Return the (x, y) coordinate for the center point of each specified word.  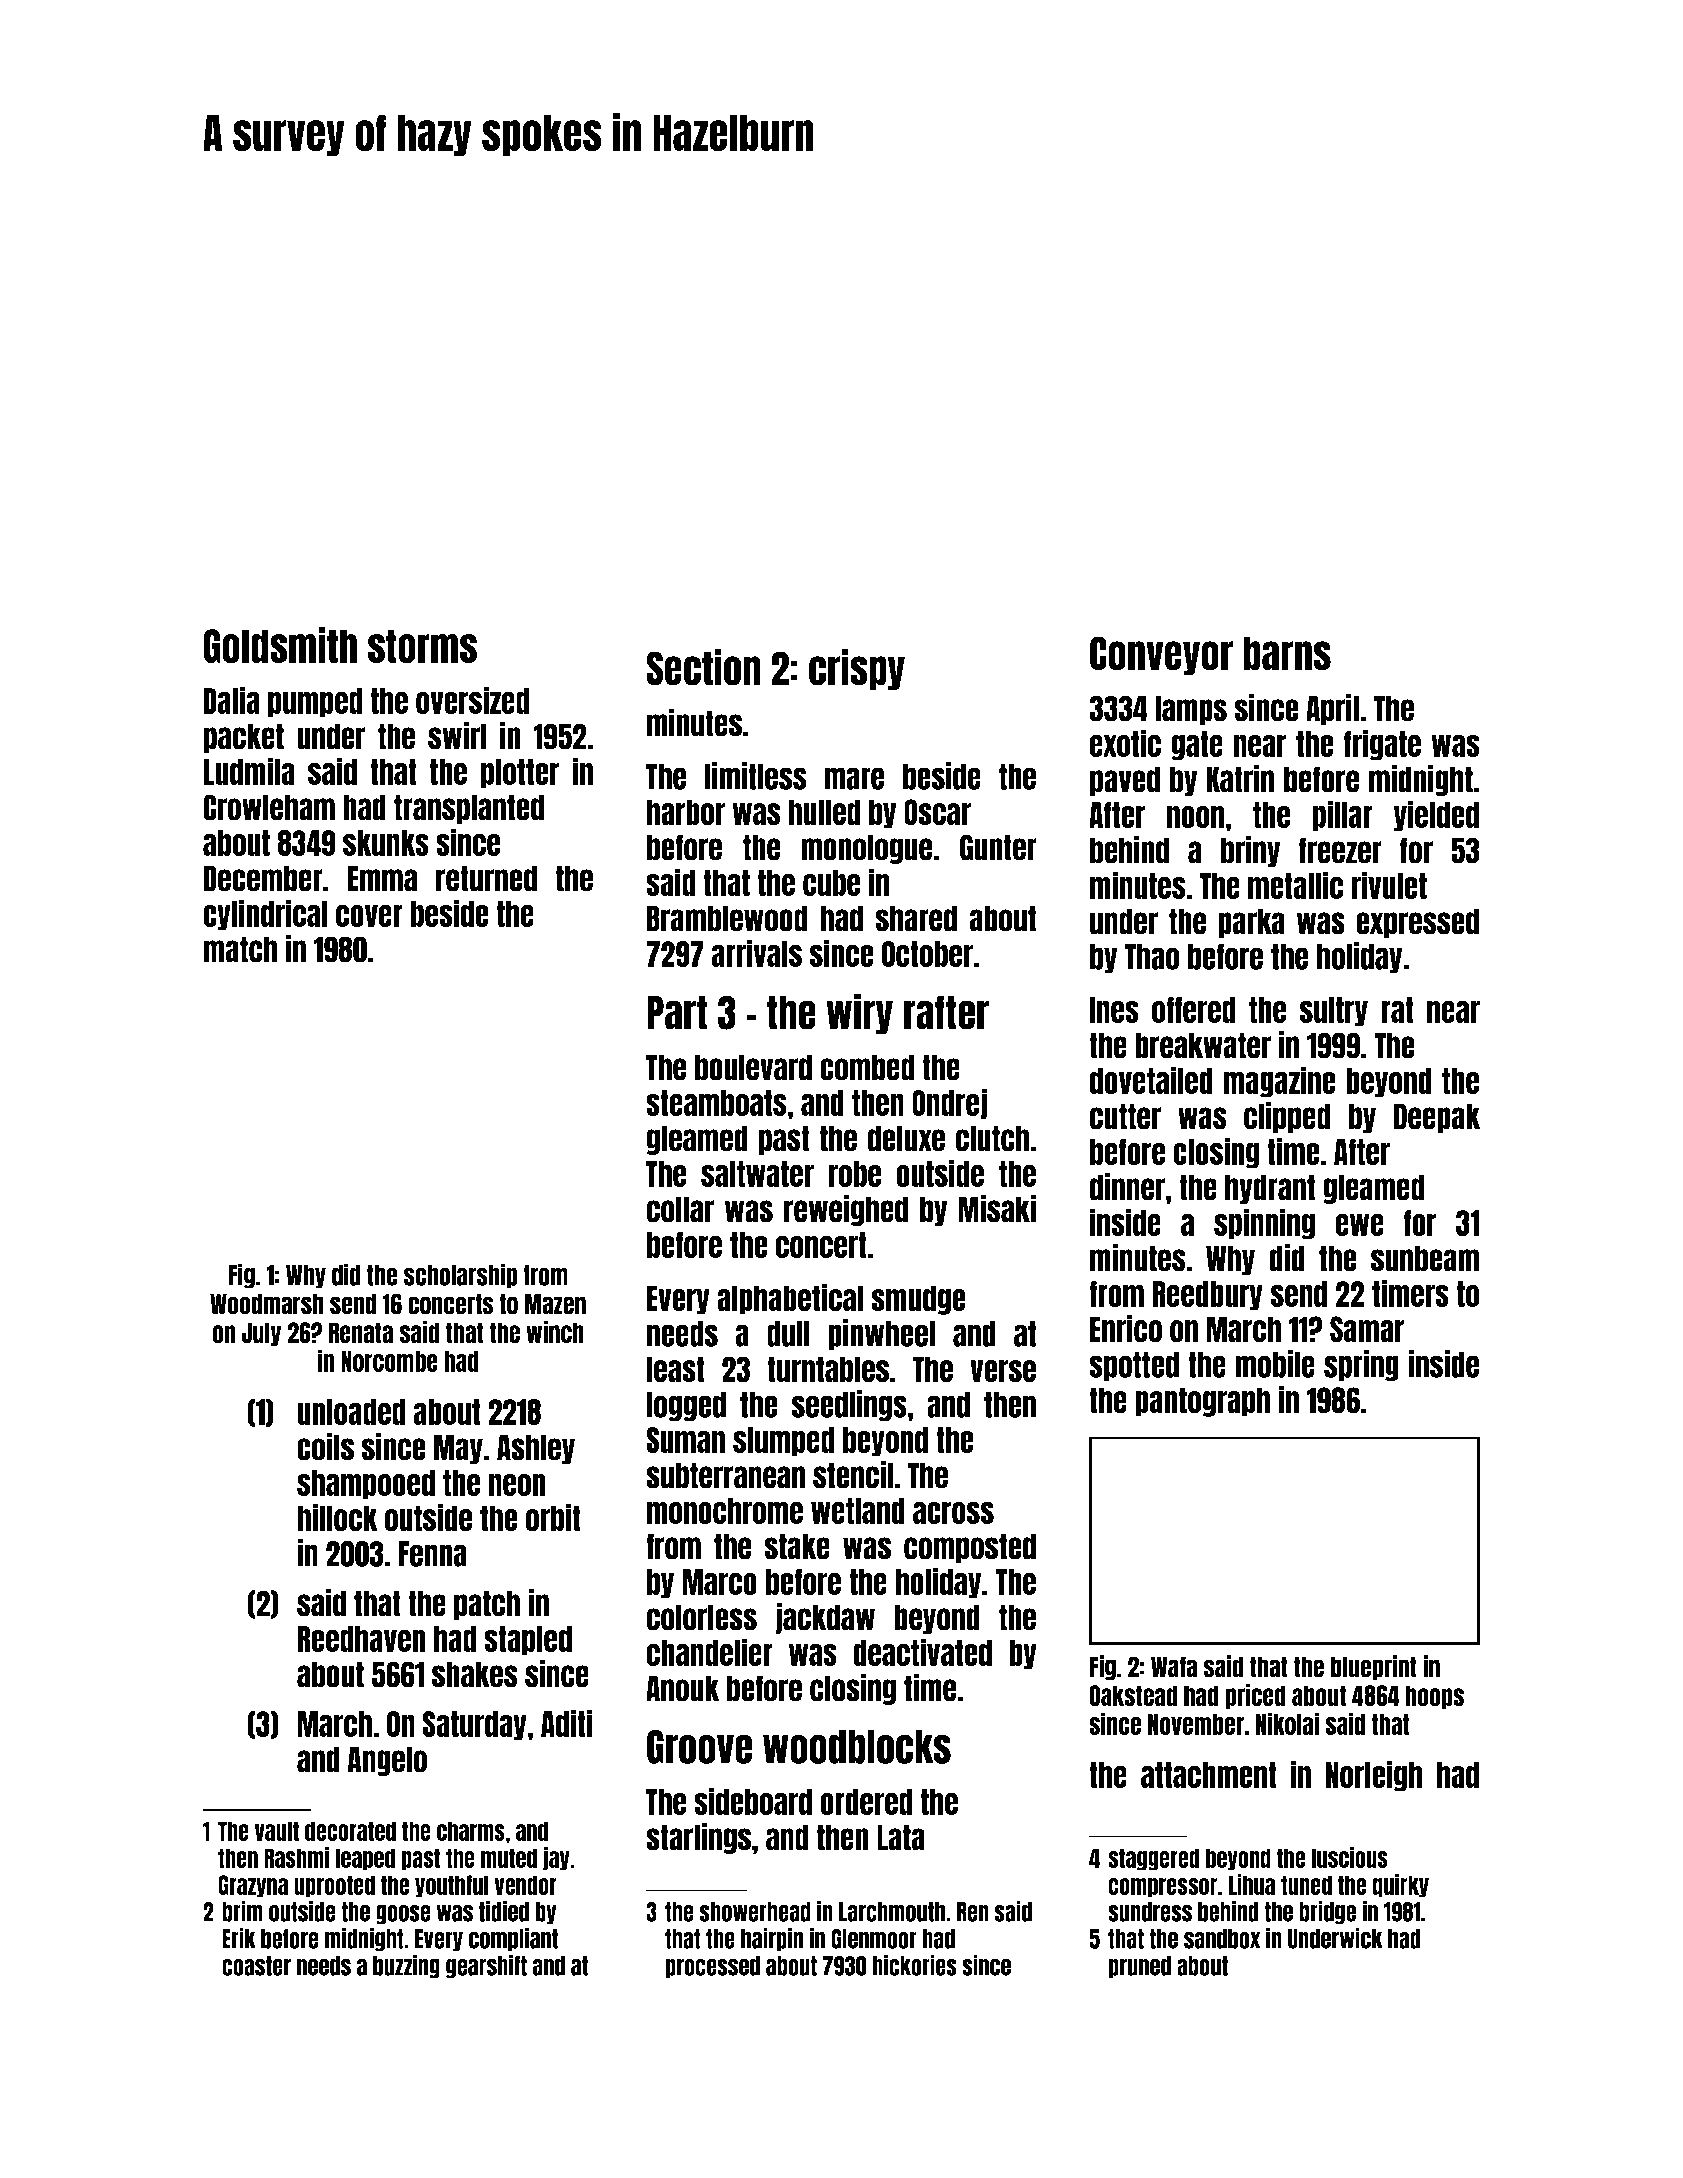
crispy (857, 669)
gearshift (486, 1966)
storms (422, 646)
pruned (1139, 1967)
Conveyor (1161, 655)
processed (712, 1967)
